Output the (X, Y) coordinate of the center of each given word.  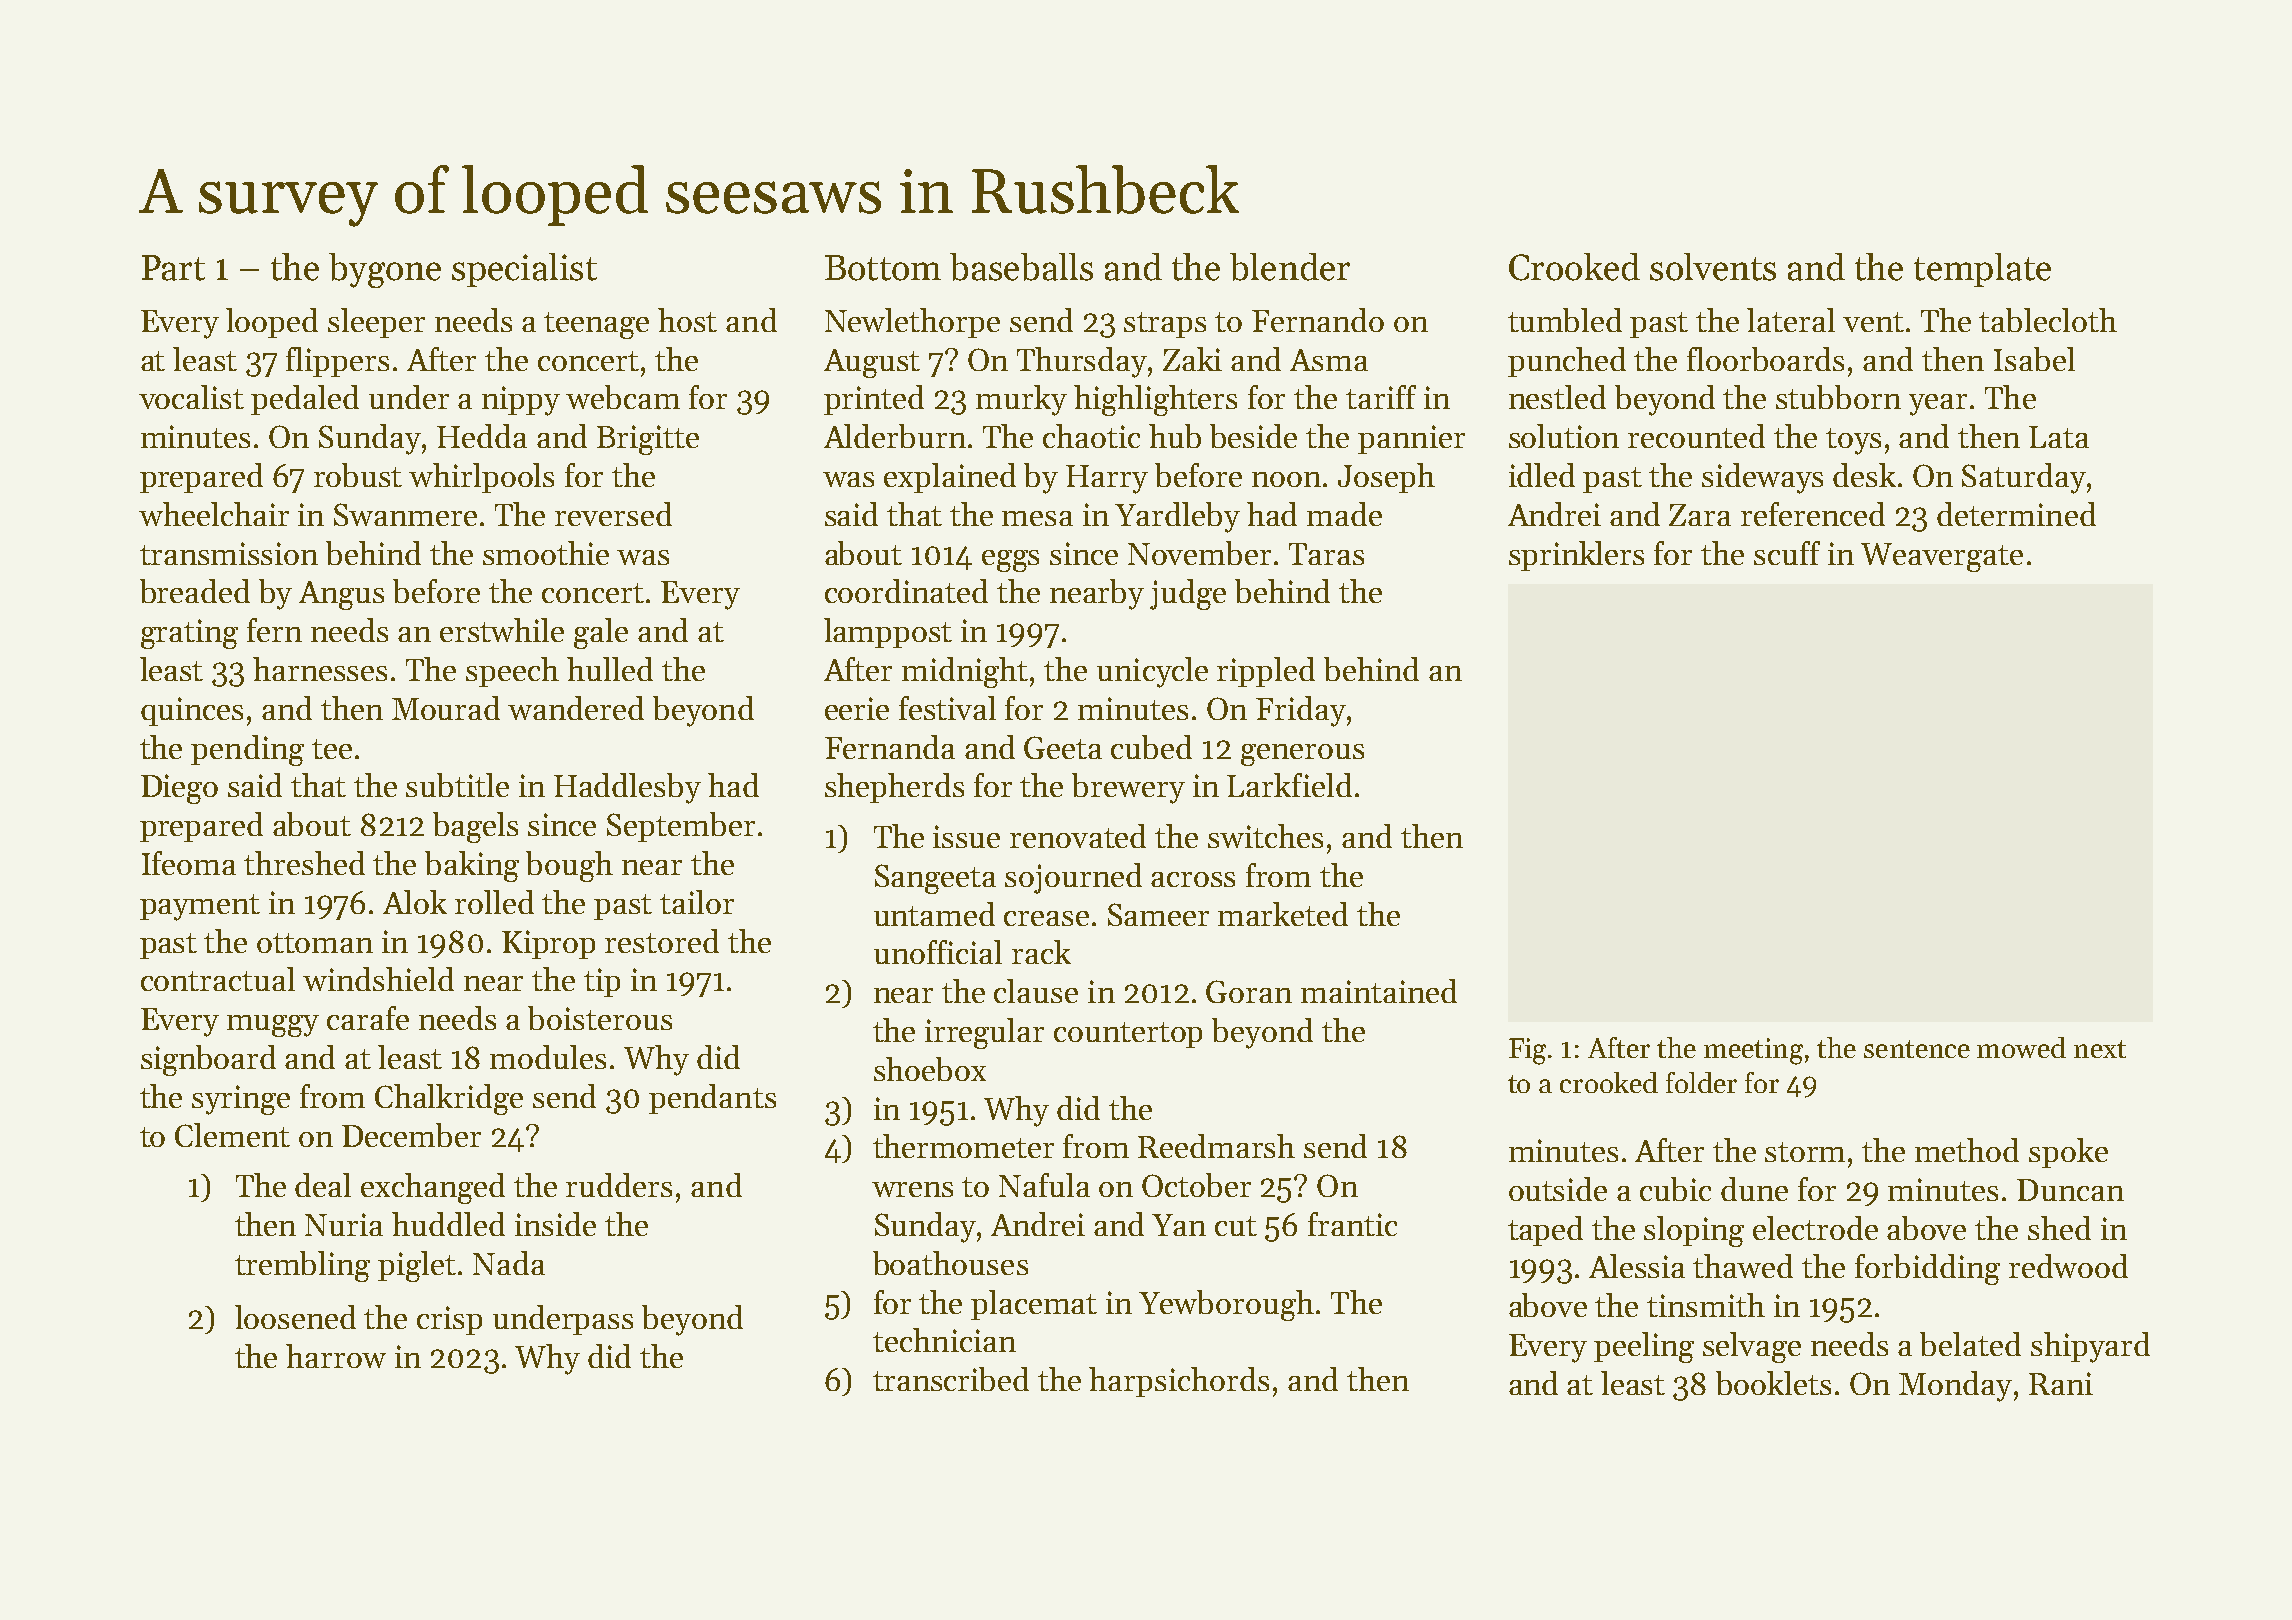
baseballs (1021, 267)
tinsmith (1706, 1305)
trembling (302, 1266)
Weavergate (1942, 557)
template (1982, 270)
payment (200, 907)
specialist (524, 270)
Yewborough (1226, 1305)
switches (1265, 836)
